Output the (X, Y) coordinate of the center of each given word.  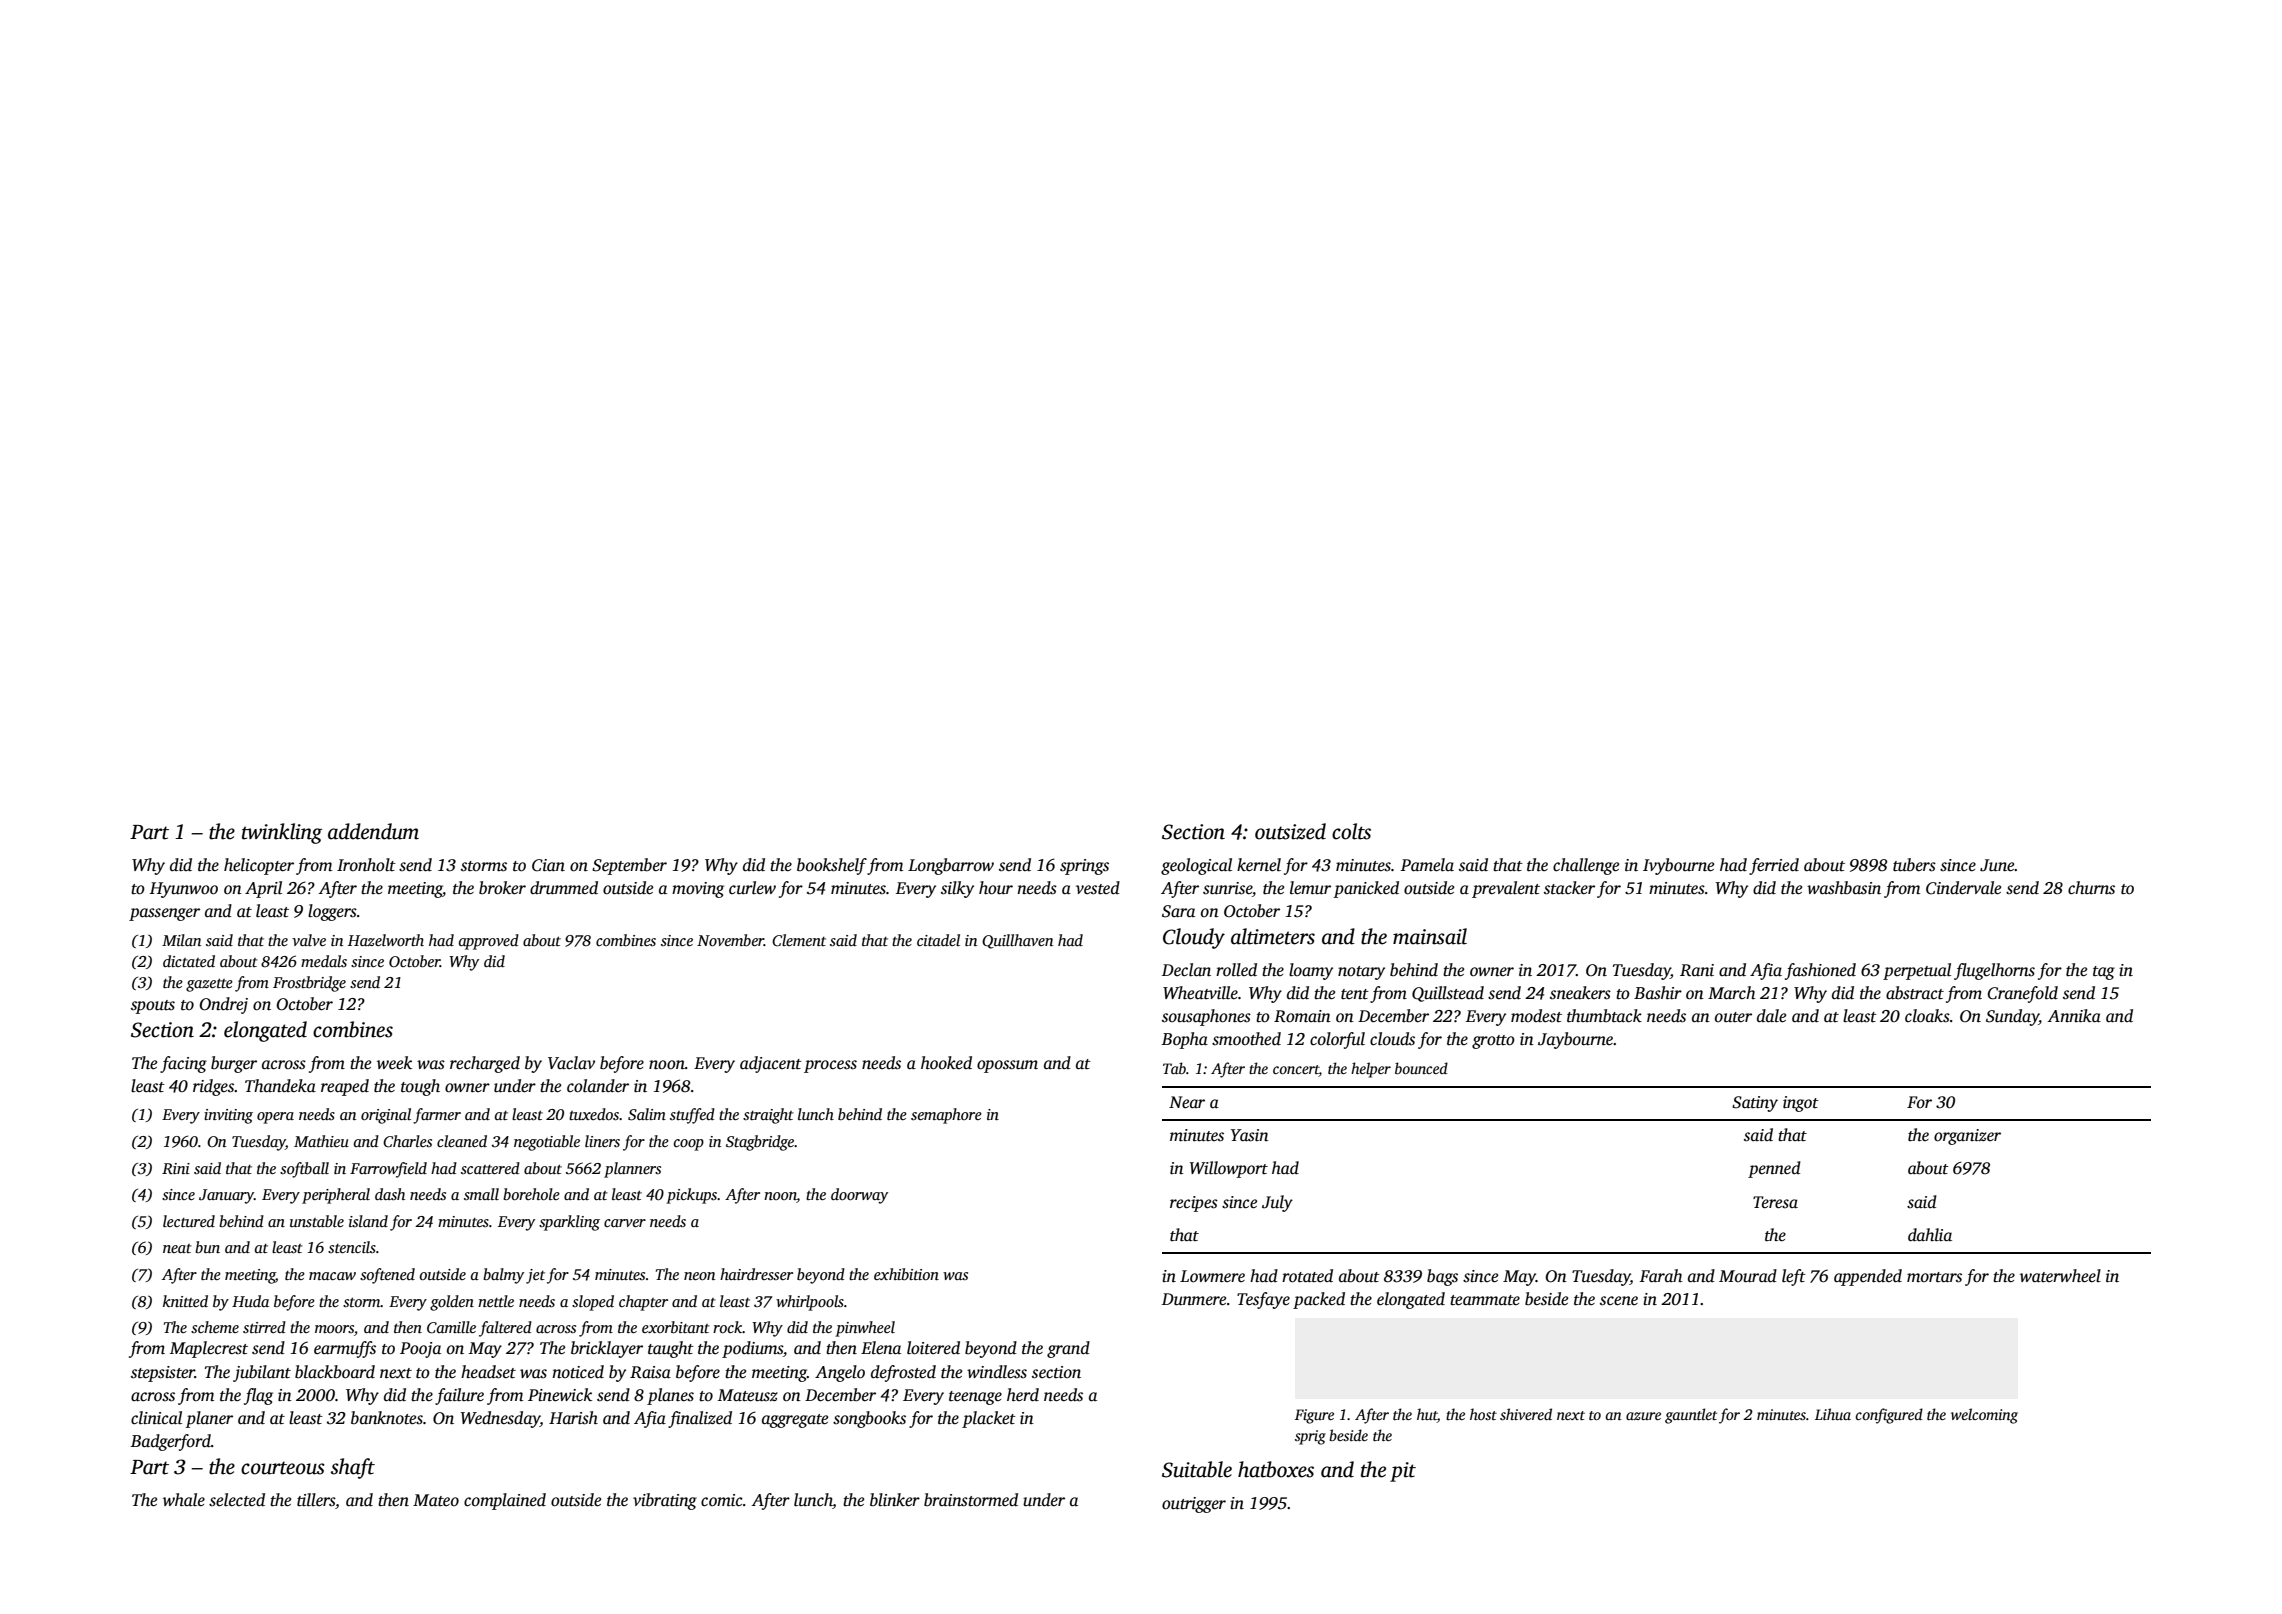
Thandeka (280, 1085)
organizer (1967, 1137)
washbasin (1844, 888)
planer (209, 1419)
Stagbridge (760, 1143)
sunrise (1227, 888)
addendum (373, 831)
